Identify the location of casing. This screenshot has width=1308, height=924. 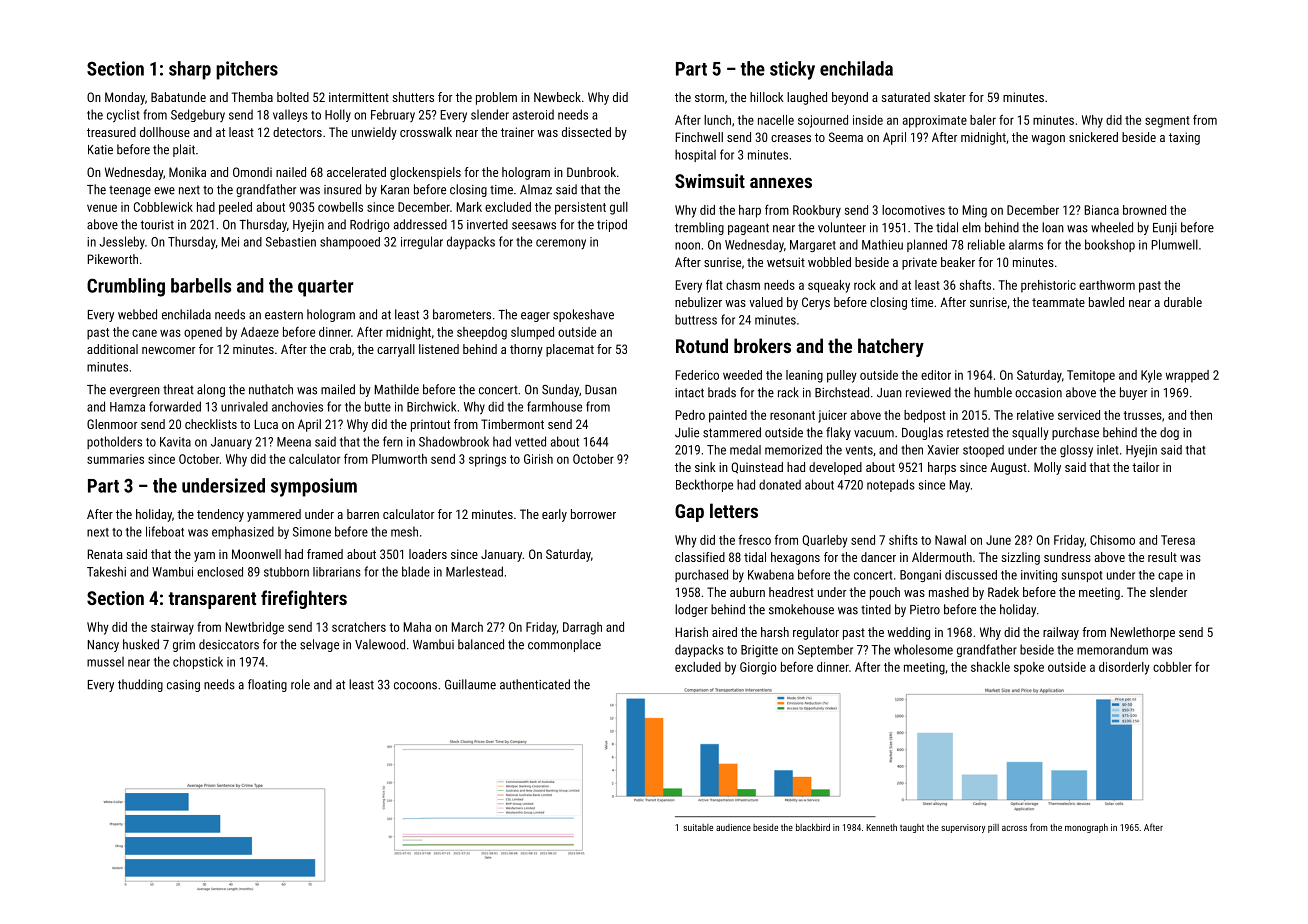
(183, 686).
